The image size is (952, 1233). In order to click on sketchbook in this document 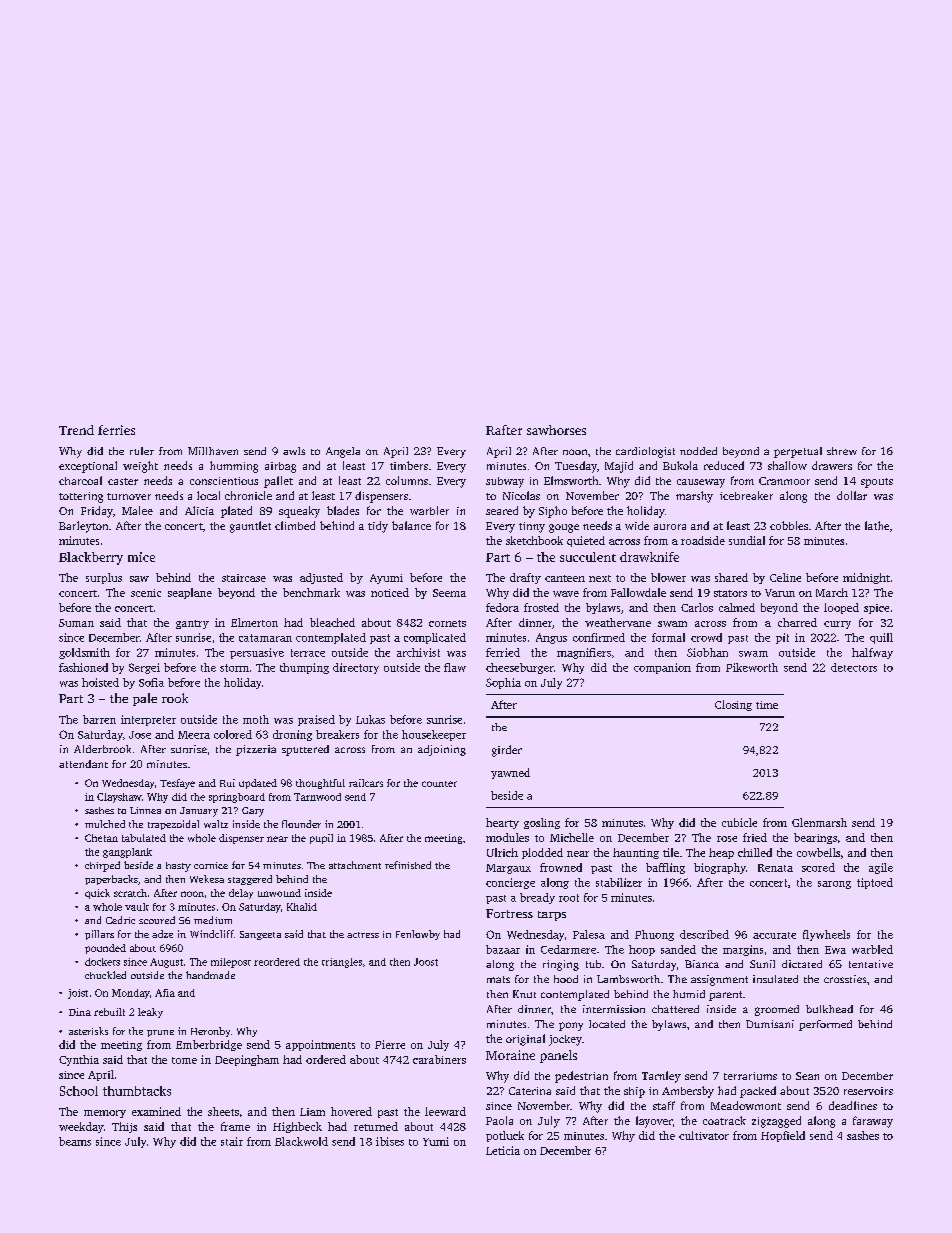, I will do `click(534, 540)`.
